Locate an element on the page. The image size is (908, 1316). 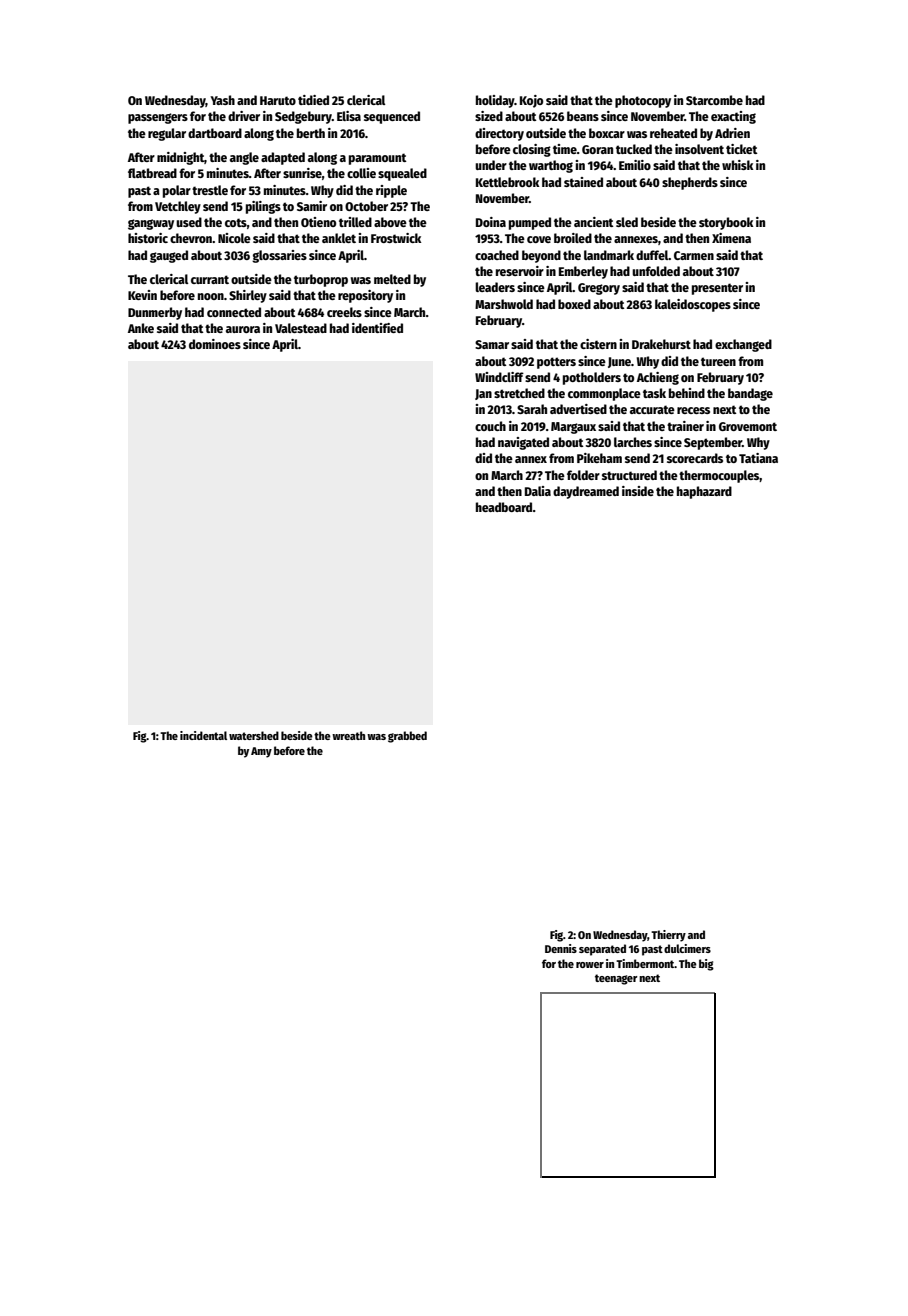
grabbed is located at coordinates (407, 737).
